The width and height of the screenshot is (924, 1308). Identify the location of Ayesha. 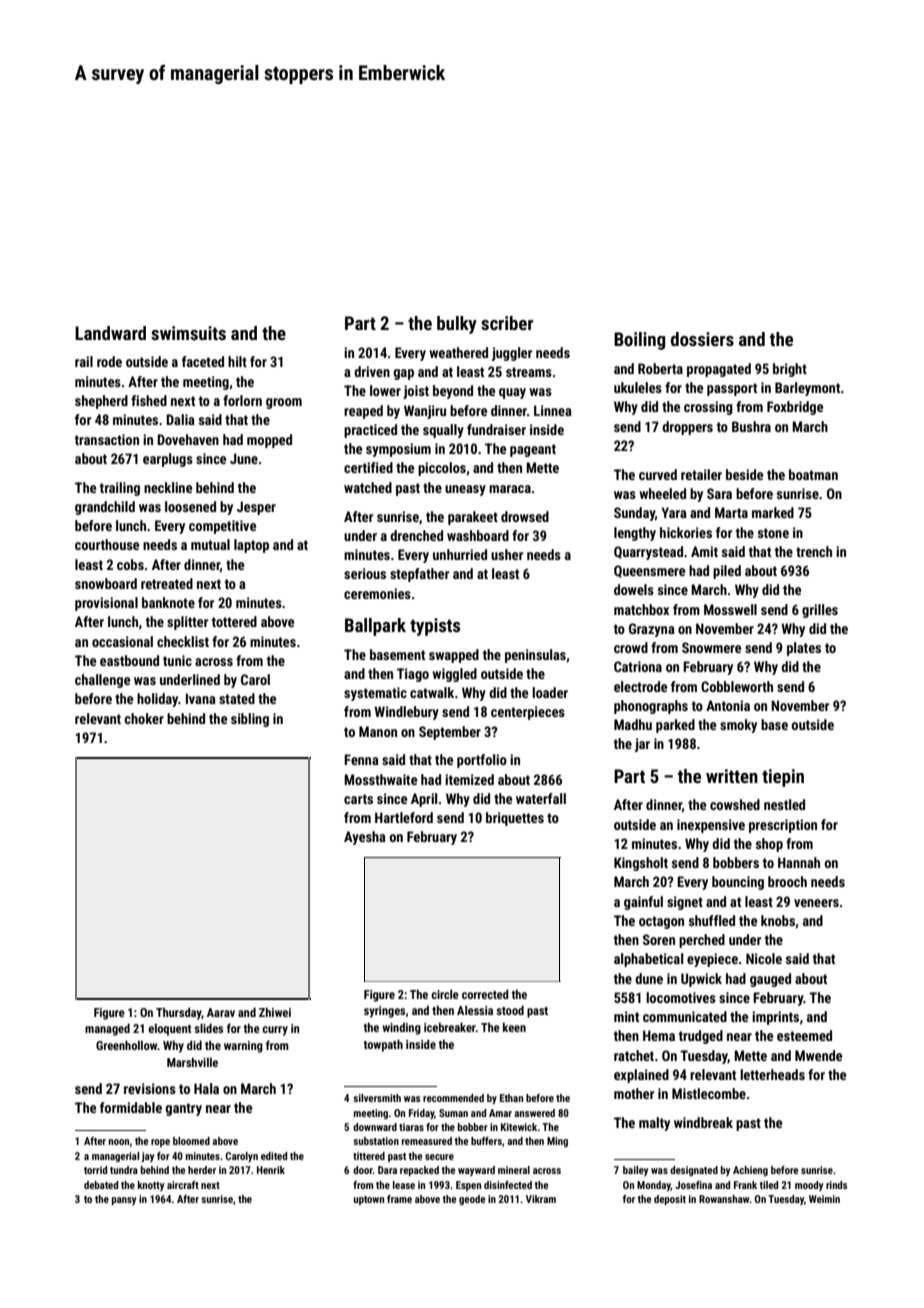
(365, 838).
